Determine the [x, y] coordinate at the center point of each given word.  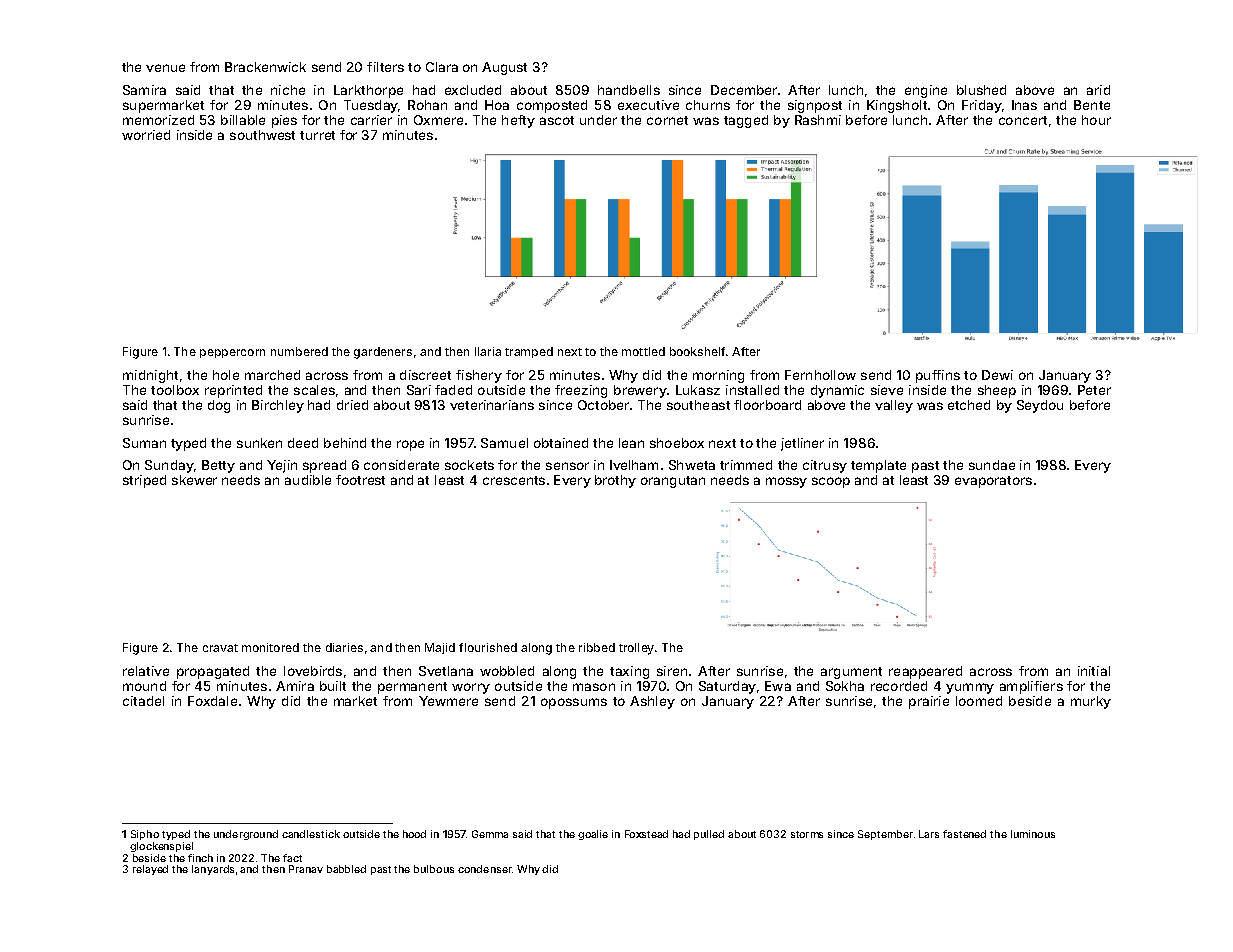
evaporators [993, 482]
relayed [150, 870]
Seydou [1040, 406]
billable [243, 120]
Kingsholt [897, 106]
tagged [746, 121]
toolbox [175, 390]
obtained [561, 443]
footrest [360, 480]
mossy [786, 482]
